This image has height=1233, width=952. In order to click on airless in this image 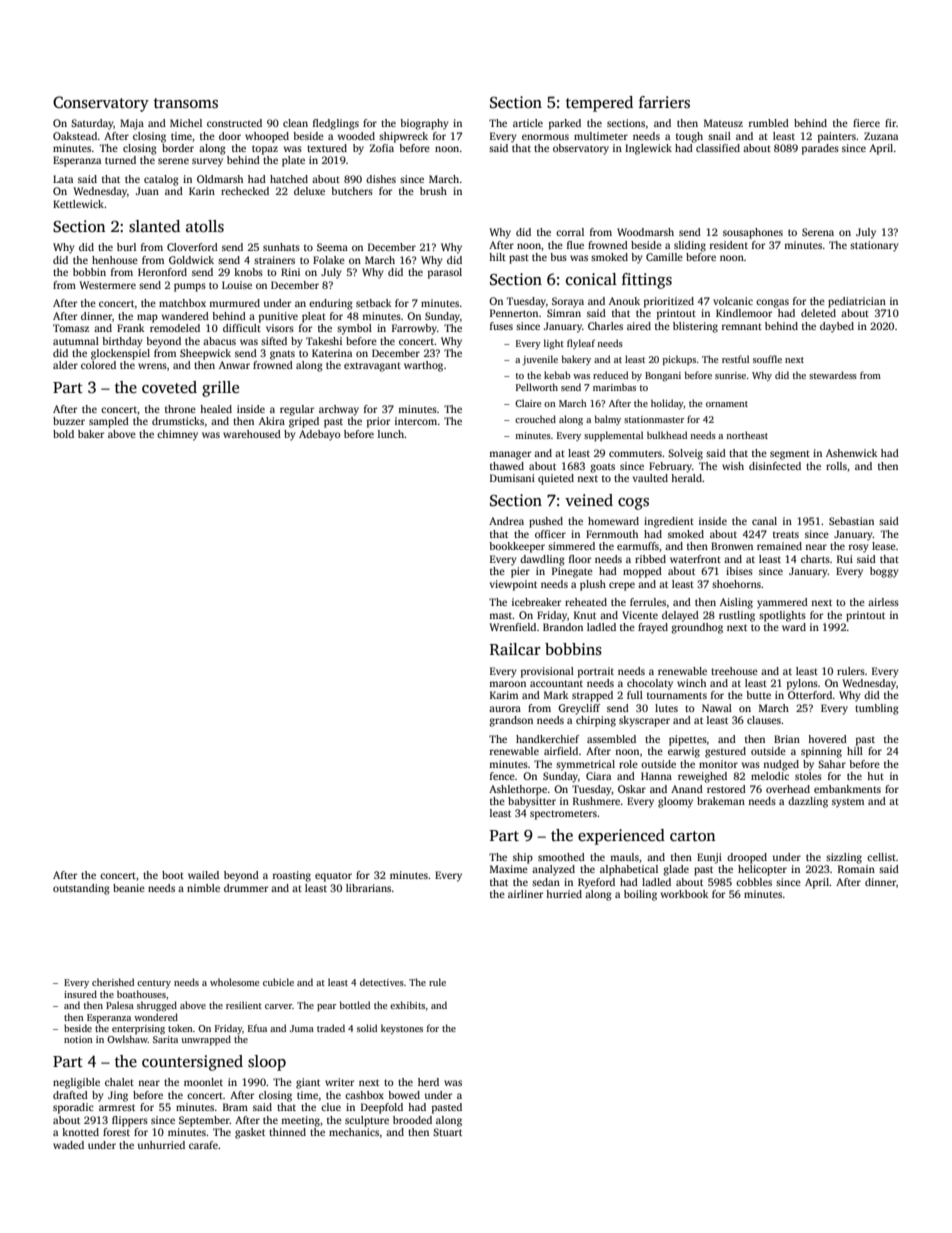, I will do `click(883, 602)`.
